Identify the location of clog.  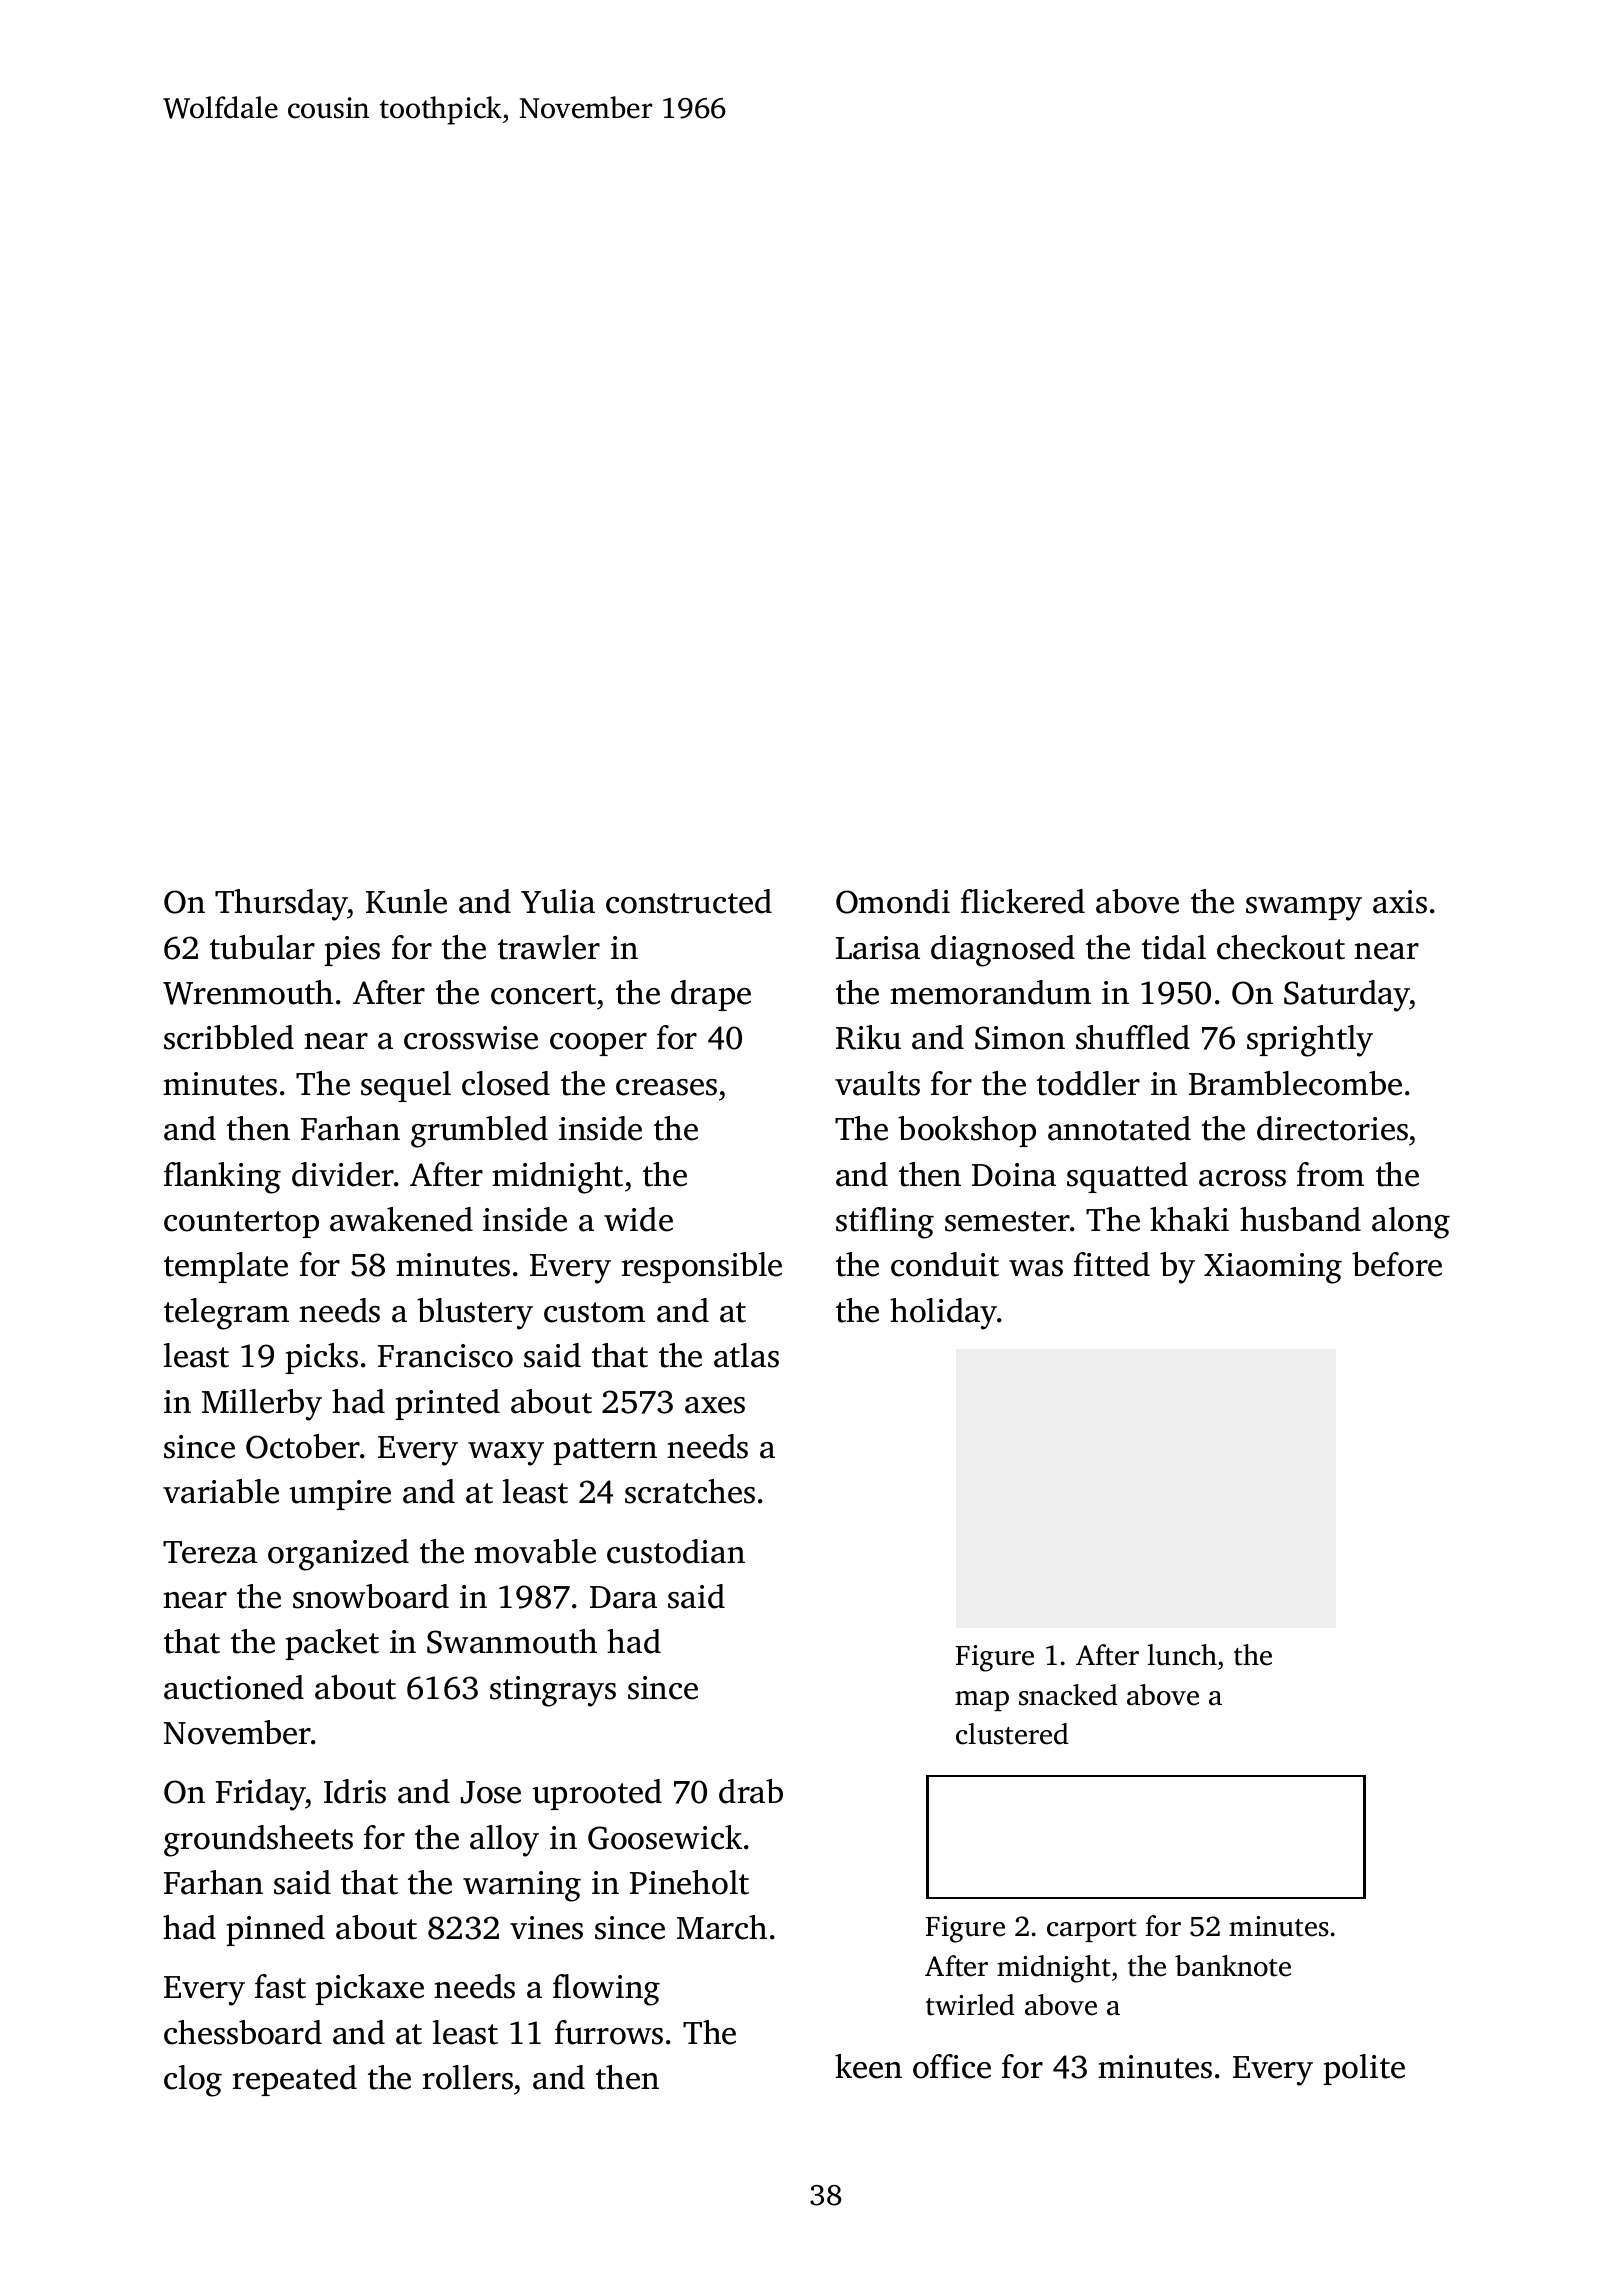
(193, 2081).
